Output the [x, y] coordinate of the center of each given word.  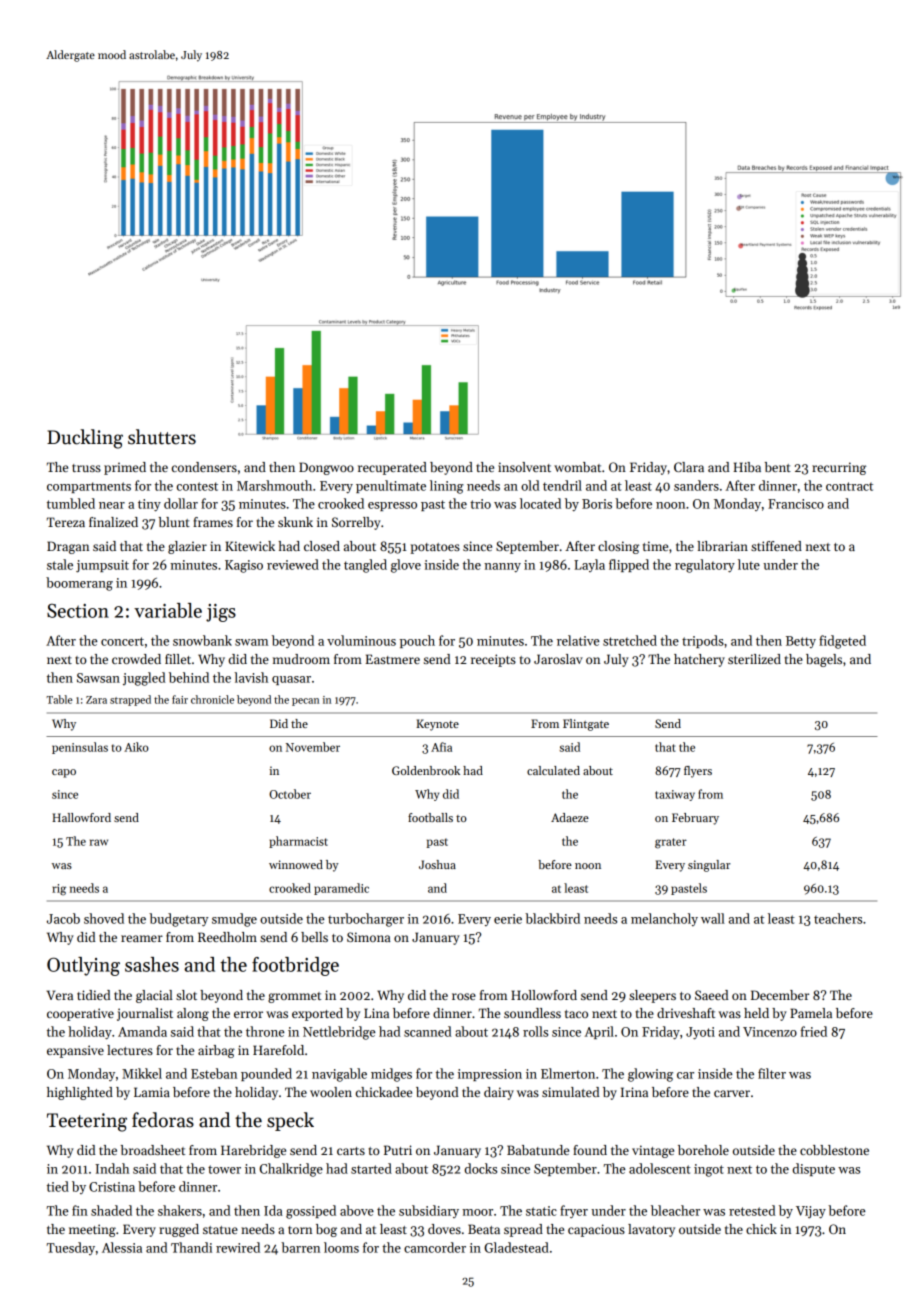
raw [99, 842]
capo [64, 773]
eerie [508, 919]
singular [709, 866]
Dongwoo [326, 468]
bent [778, 467]
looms [341, 1247]
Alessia [122, 1247]
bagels [824, 660]
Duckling [85, 439]
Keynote [437, 725]
